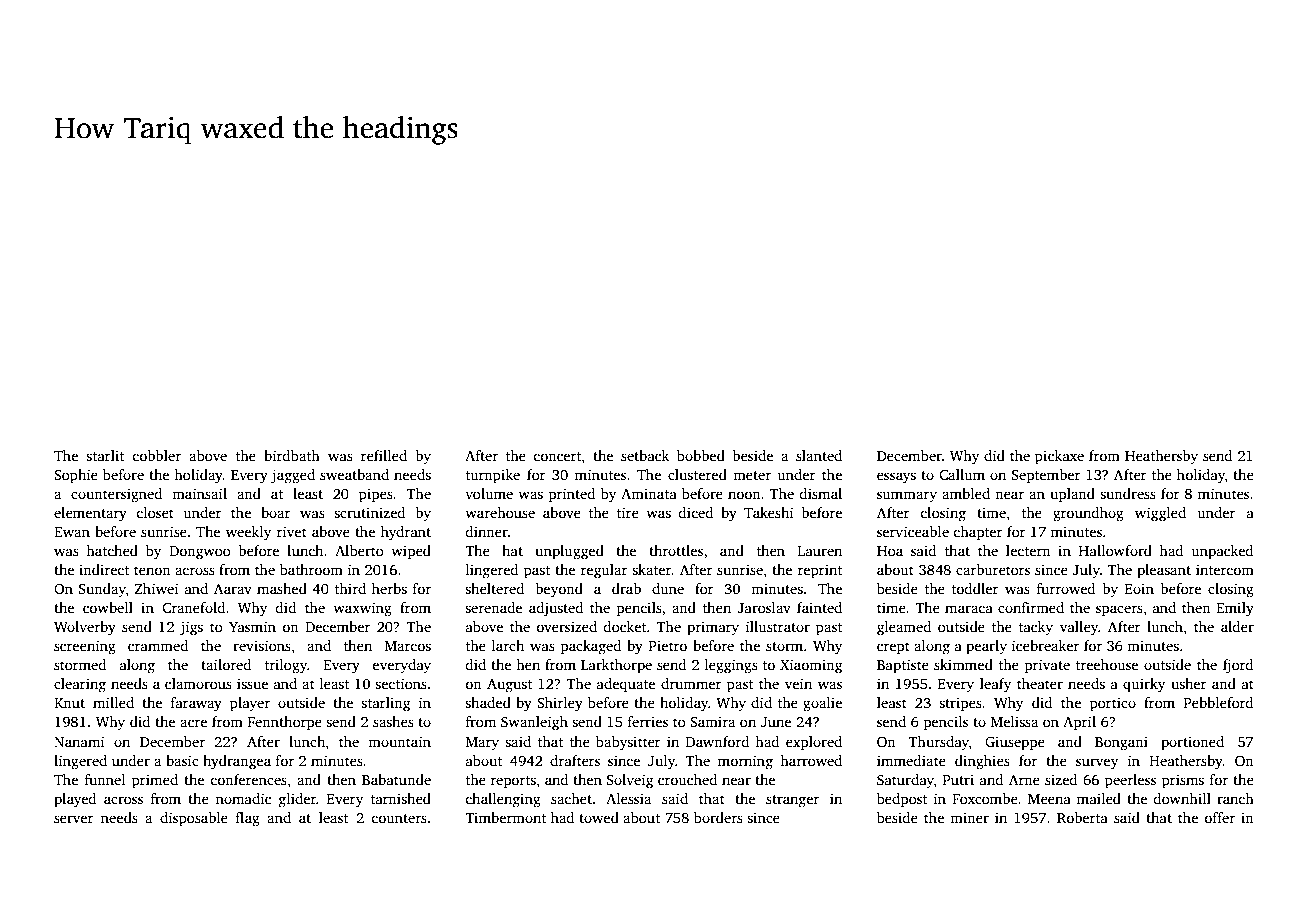  Describe the element at coordinates (668, 645) in the page. I see `Pietro` at that location.
